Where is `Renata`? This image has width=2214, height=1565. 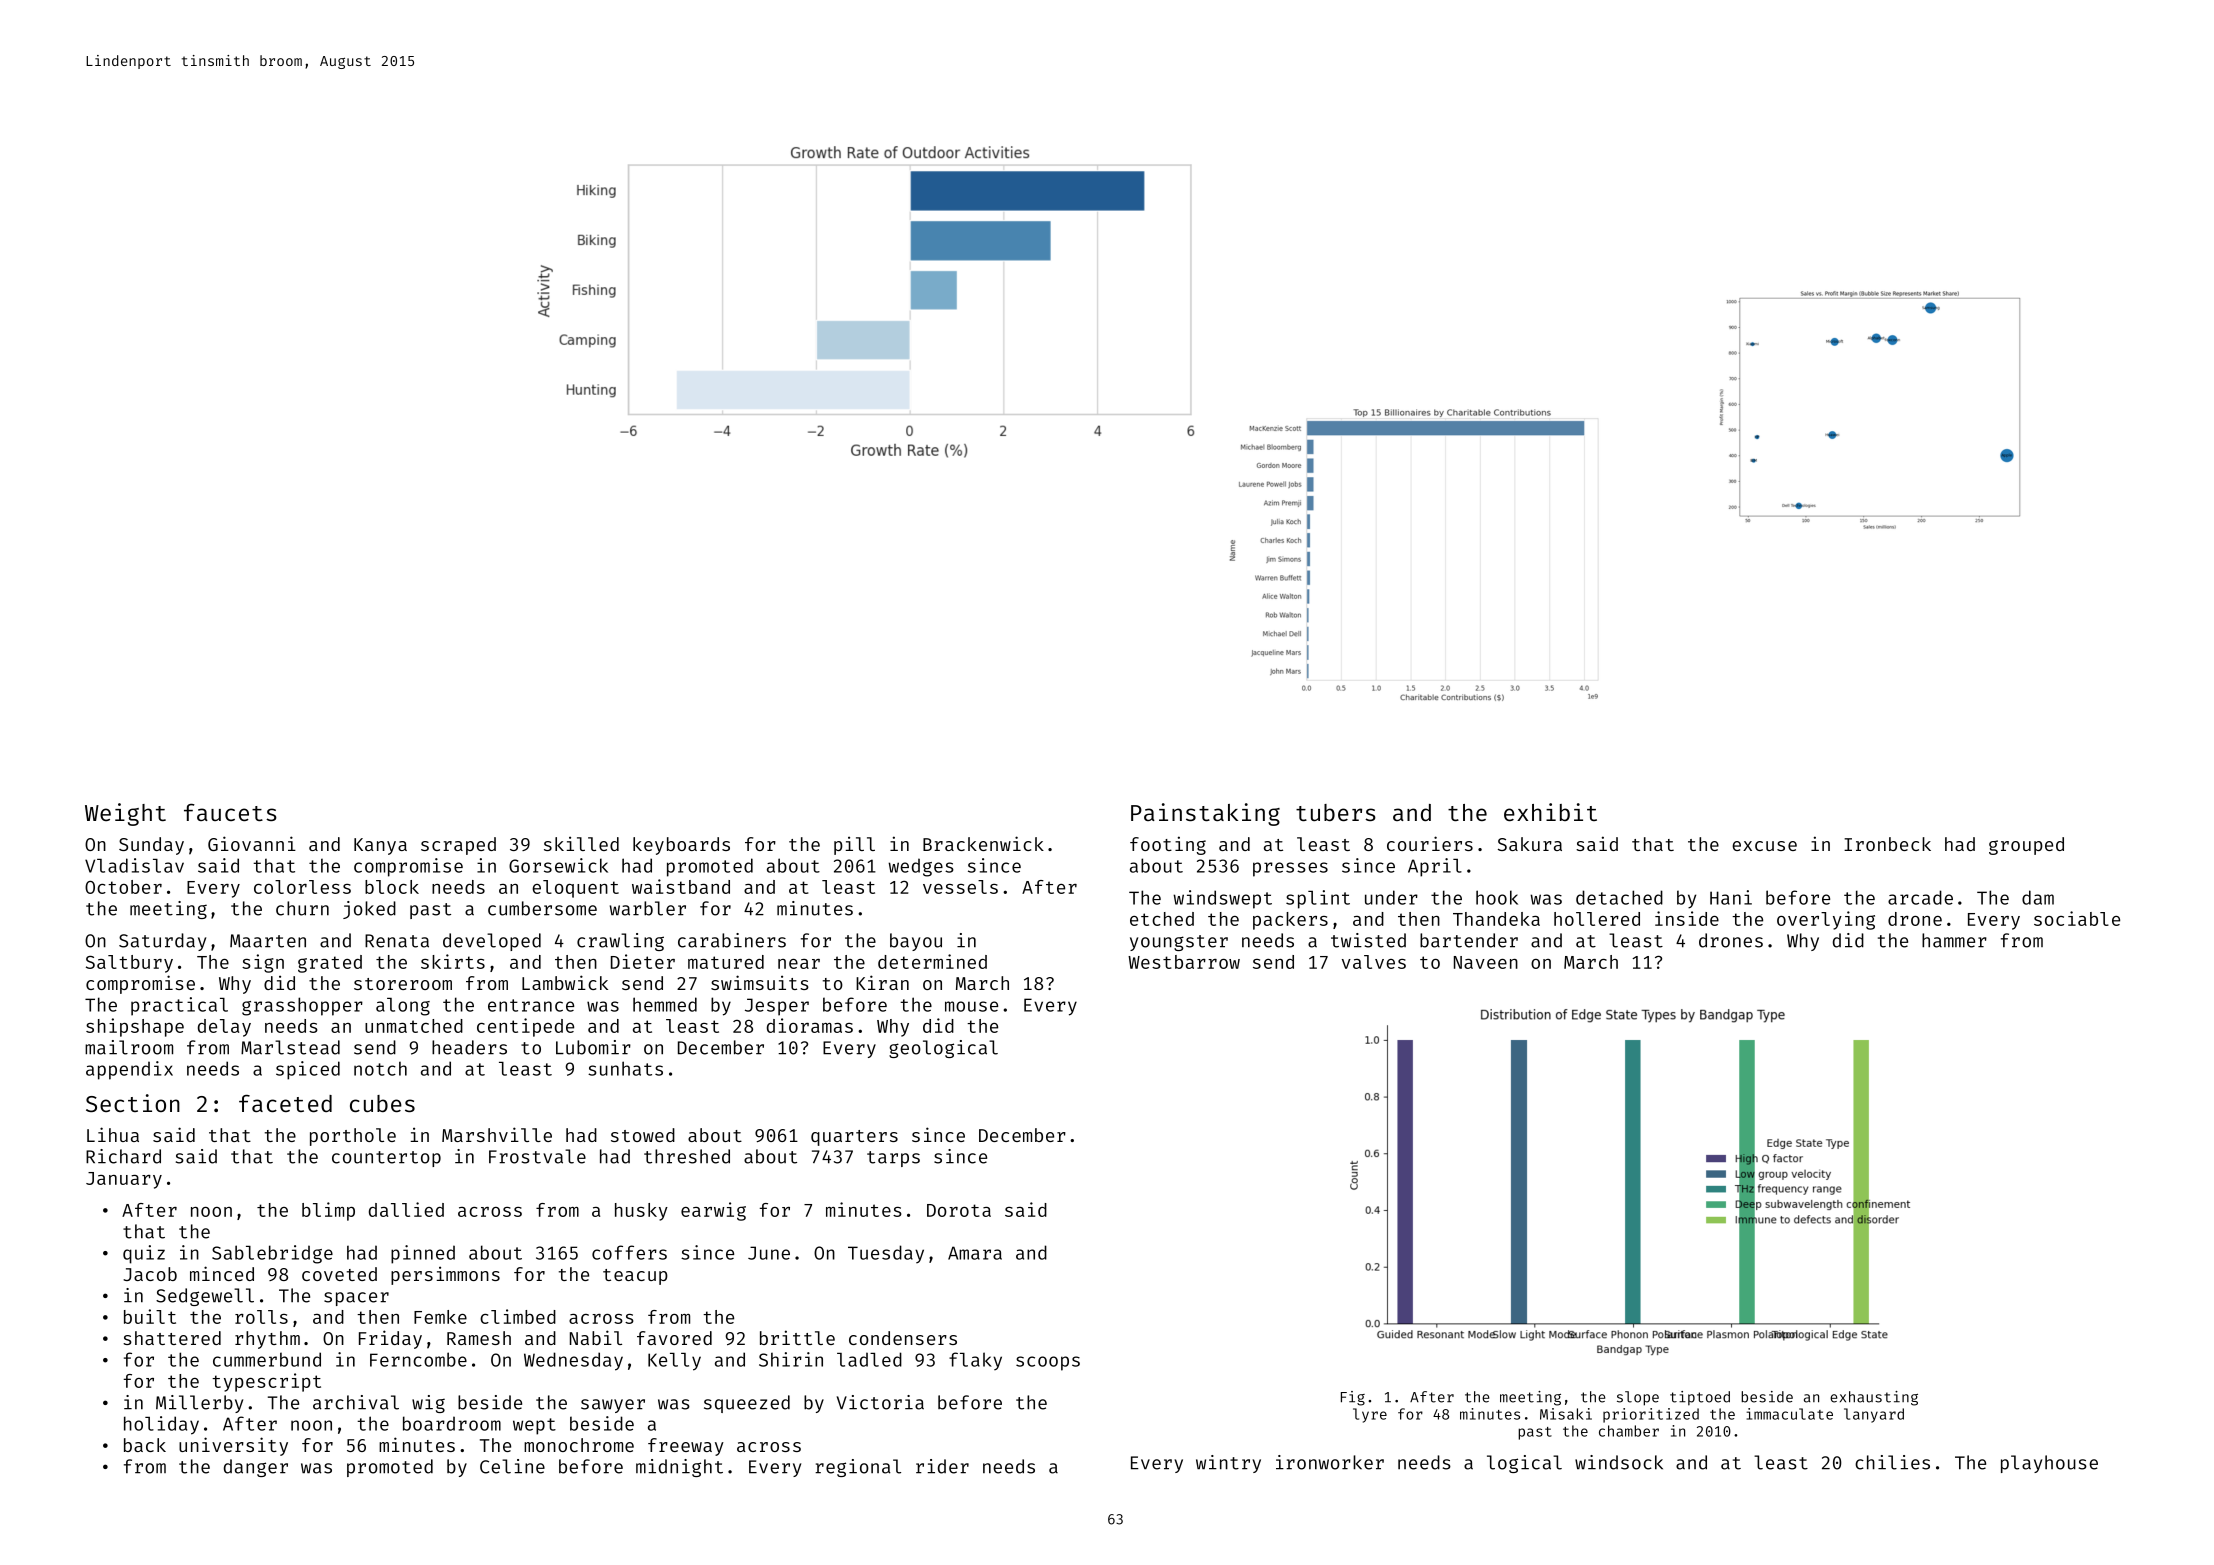
Renata is located at coordinates (397, 941).
